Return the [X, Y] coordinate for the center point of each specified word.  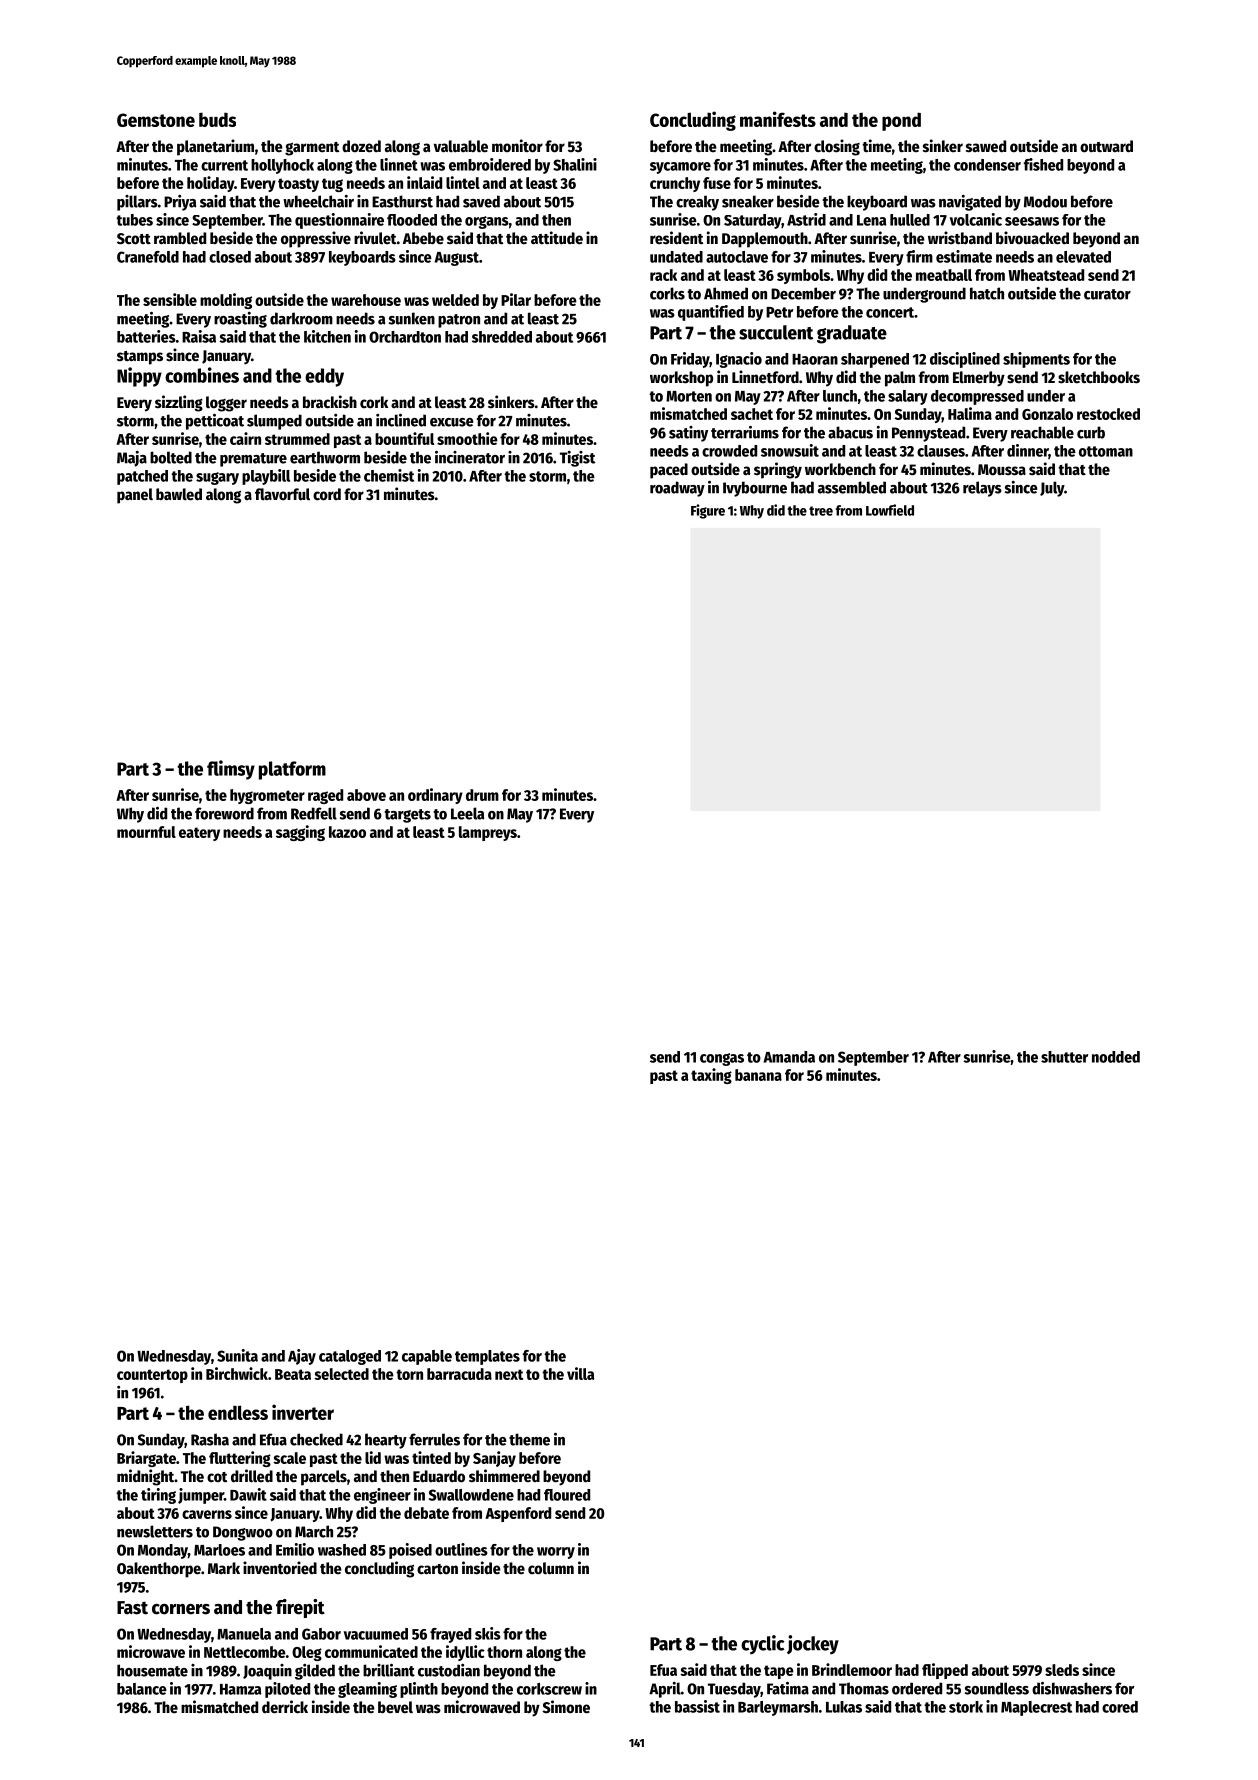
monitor [517, 146]
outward [1106, 146]
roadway [677, 489]
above [366, 795]
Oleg [307, 1653]
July [1052, 489]
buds [217, 119]
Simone [566, 1707]
